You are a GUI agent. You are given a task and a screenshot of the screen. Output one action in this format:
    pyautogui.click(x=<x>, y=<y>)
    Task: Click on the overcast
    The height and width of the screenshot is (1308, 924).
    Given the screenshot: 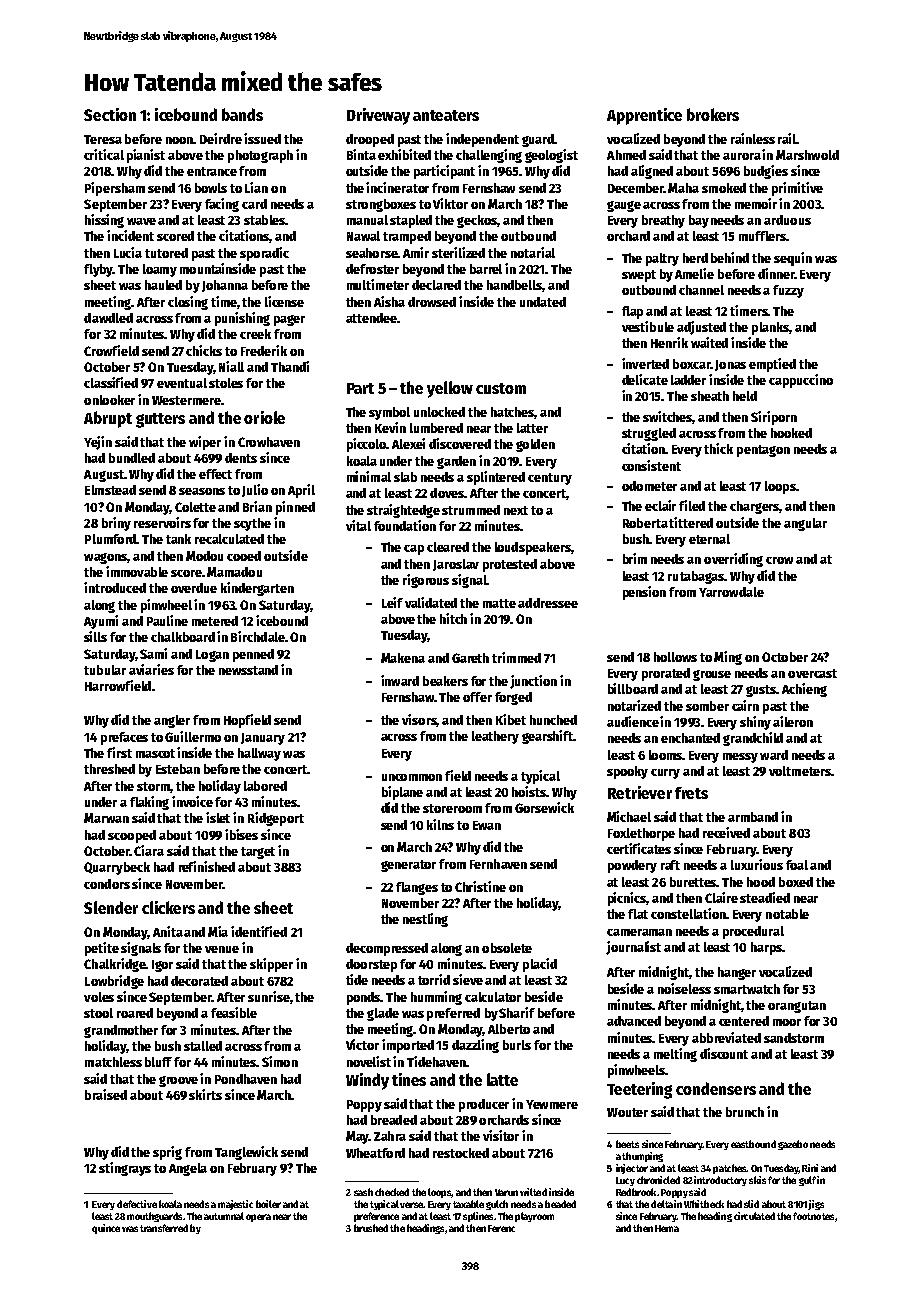 What is the action you would take?
    pyautogui.click(x=812, y=673)
